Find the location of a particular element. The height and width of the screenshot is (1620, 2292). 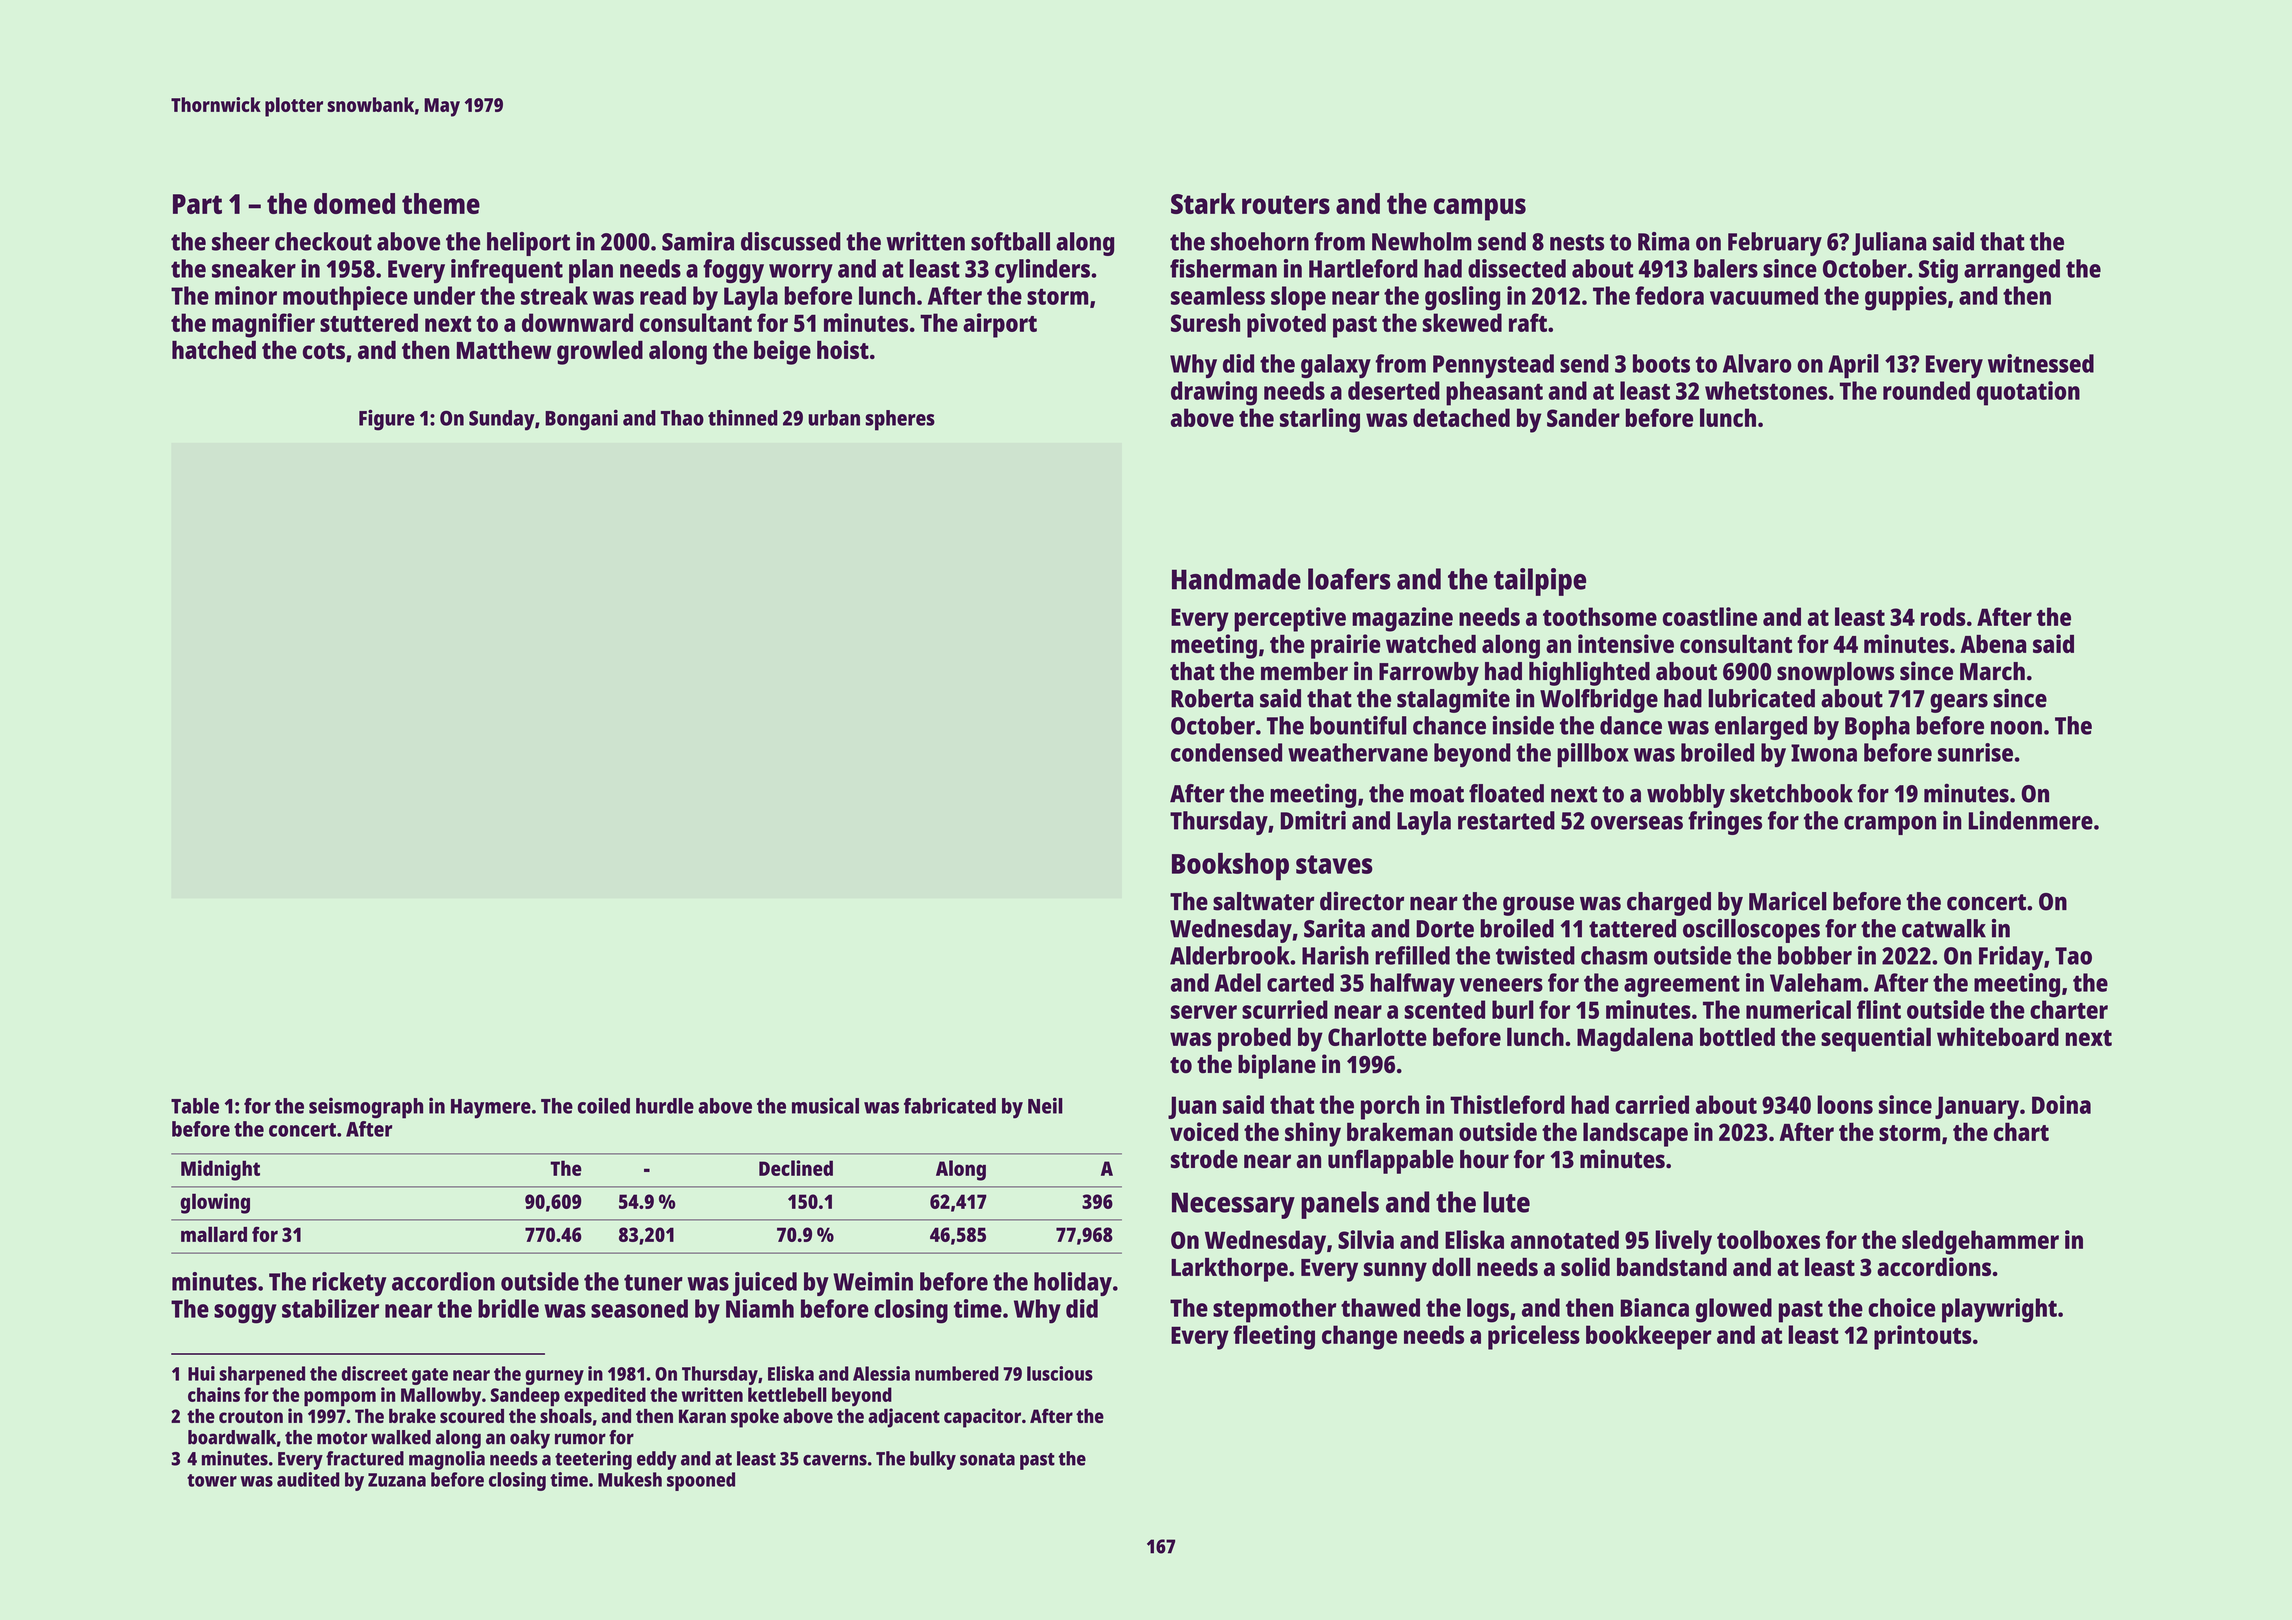

lute is located at coordinates (1506, 1202).
